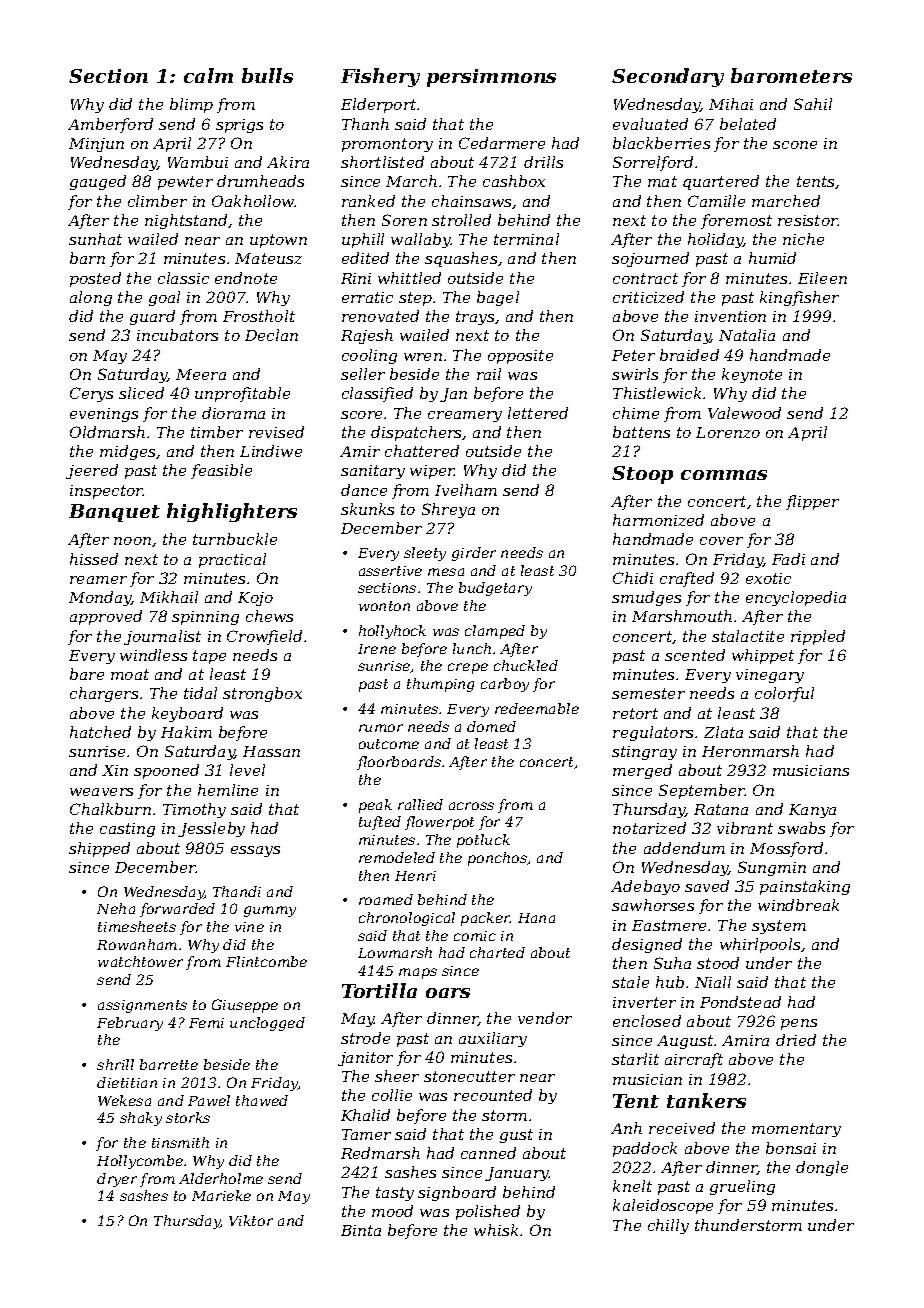 This image has height=1308, width=924. Describe the element at coordinates (124, 1100) in the image. I see `Wekesa` at that location.
